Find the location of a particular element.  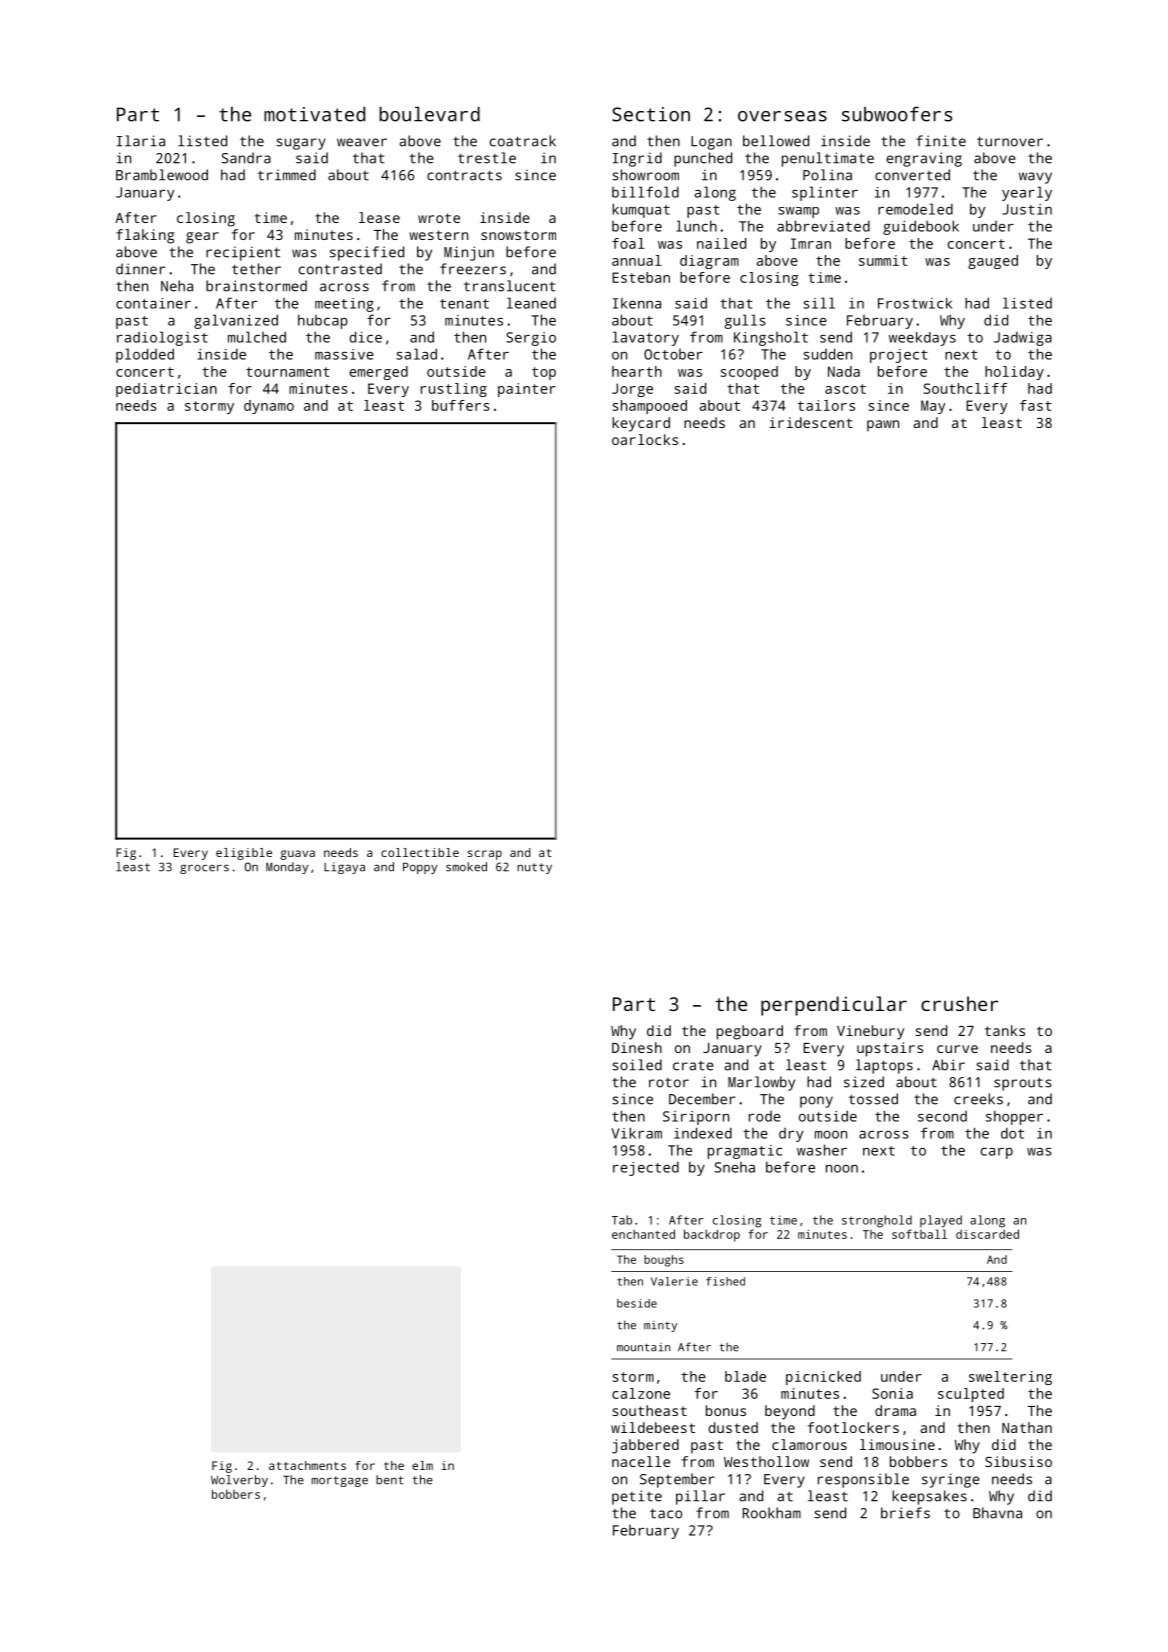

scrap is located at coordinates (485, 855).
